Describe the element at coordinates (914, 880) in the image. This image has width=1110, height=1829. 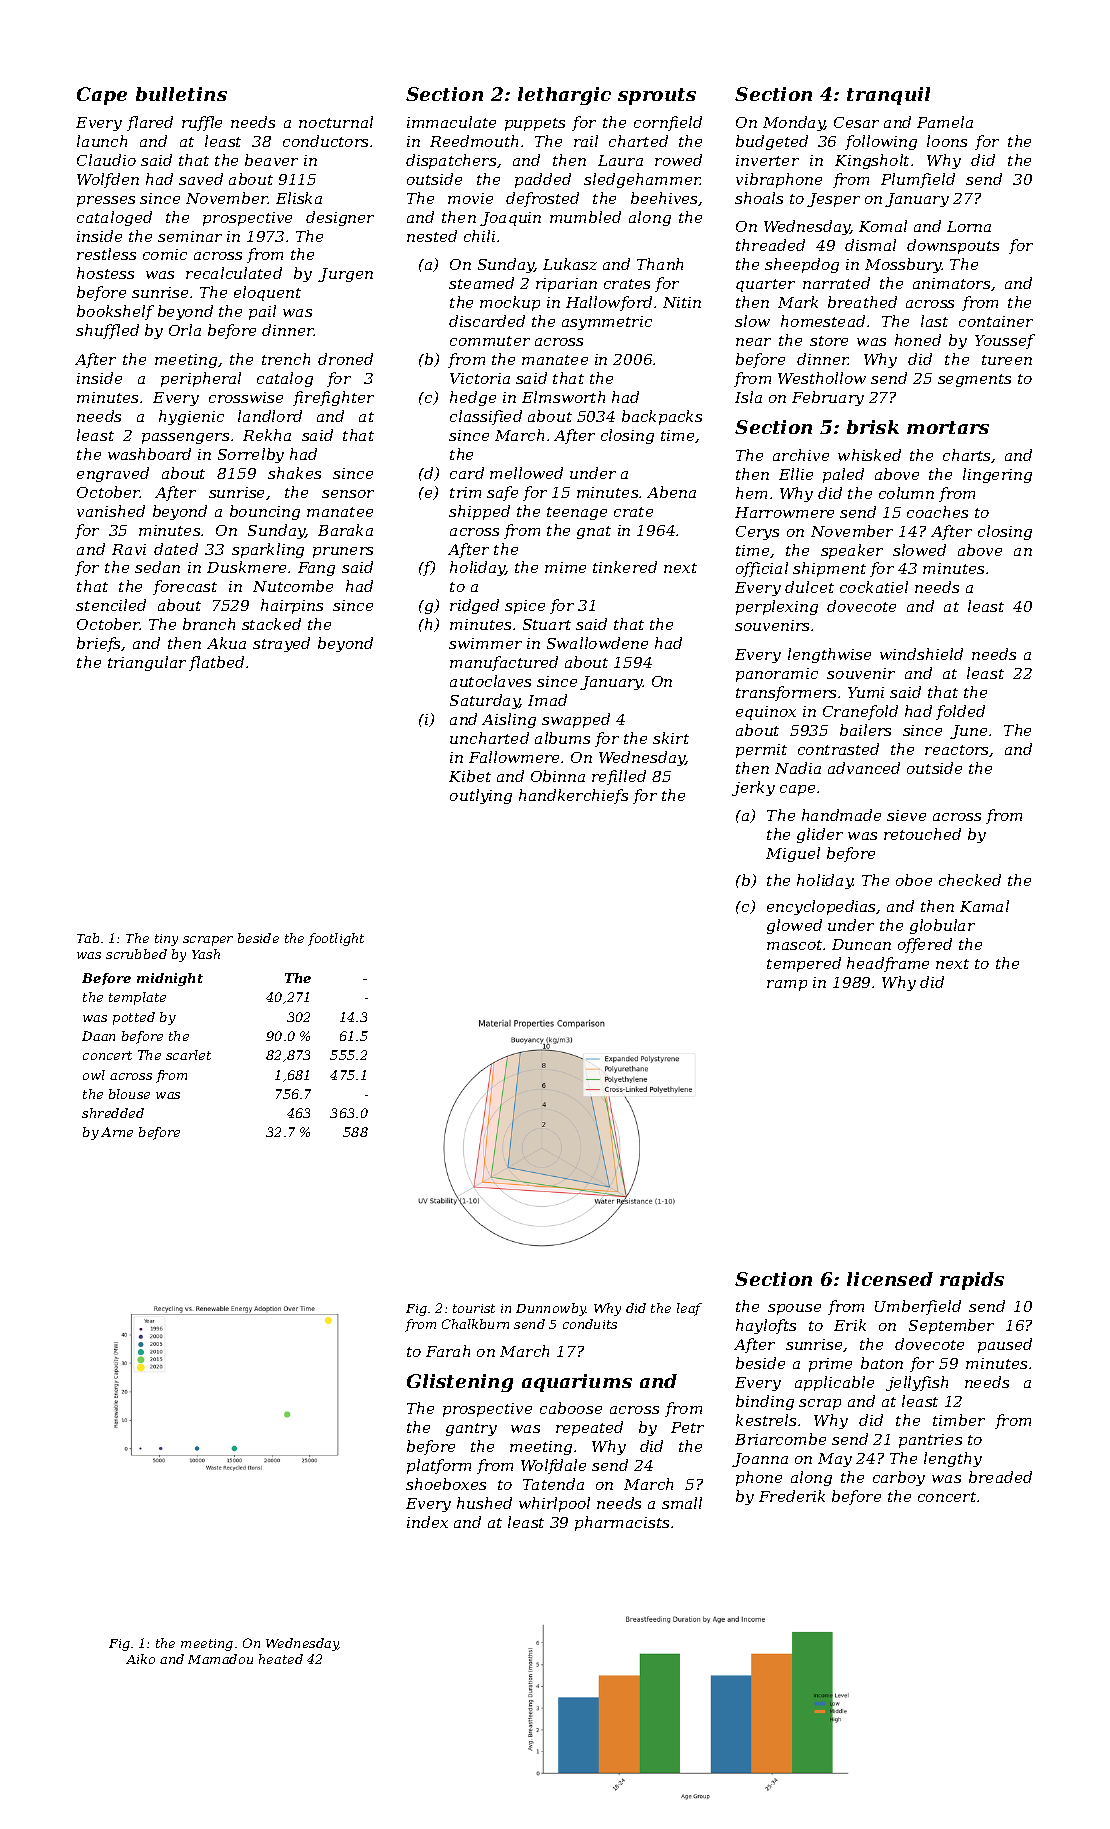
I see `oboe` at that location.
